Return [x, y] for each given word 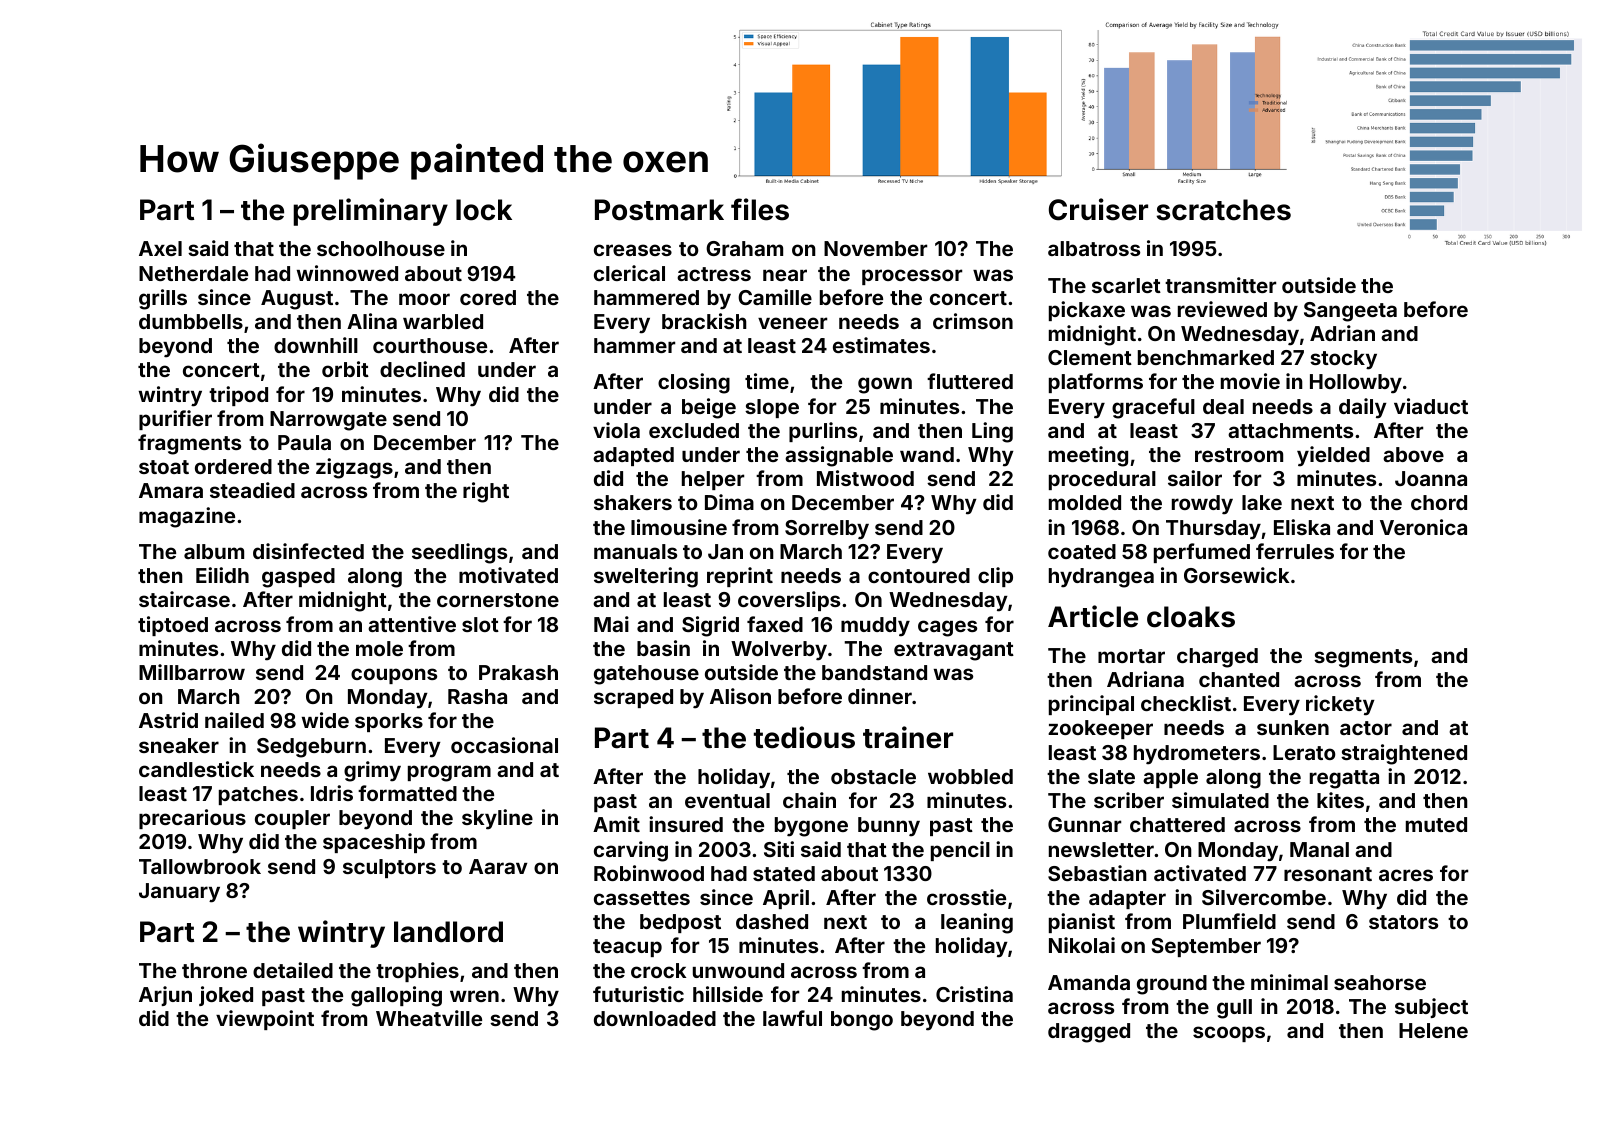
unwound [738, 970]
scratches [1224, 210]
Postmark [659, 210]
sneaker [179, 745]
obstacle [873, 776]
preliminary [370, 212]
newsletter [1101, 849]
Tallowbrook [200, 866]
